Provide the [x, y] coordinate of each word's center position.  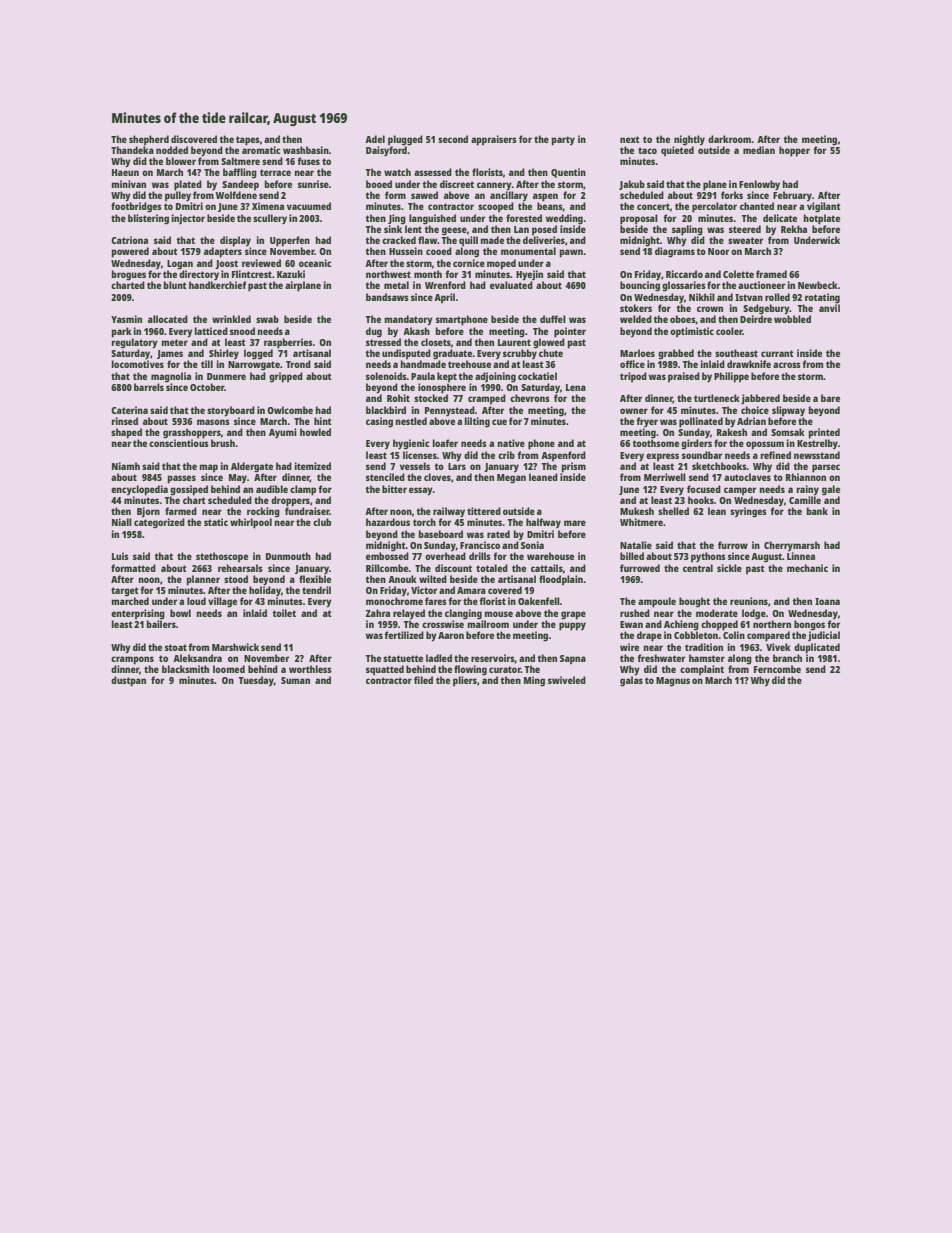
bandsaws [387, 297]
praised [684, 377]
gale [831, 490]
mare [575, 523]
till [207, 364]
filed [423, 680]
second [453, 139]
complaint [702, 670]
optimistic [692, 332]
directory [199, 275]
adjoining [495, 377]
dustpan [128, 681]
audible [272, 489]
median [759, 150]
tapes [248, 141]
